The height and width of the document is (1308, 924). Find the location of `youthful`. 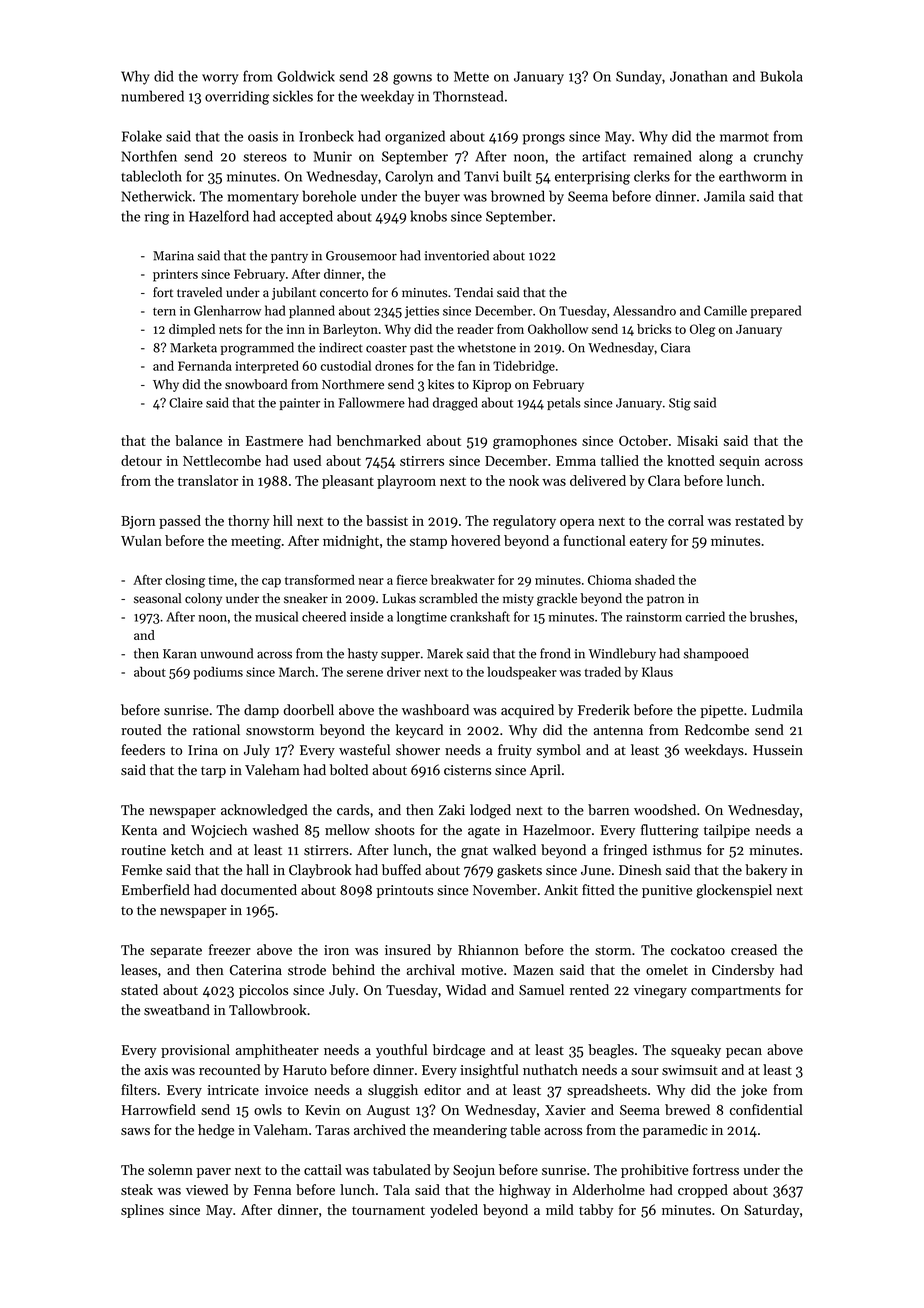

youthful is located at coordinates (401, 1051).
